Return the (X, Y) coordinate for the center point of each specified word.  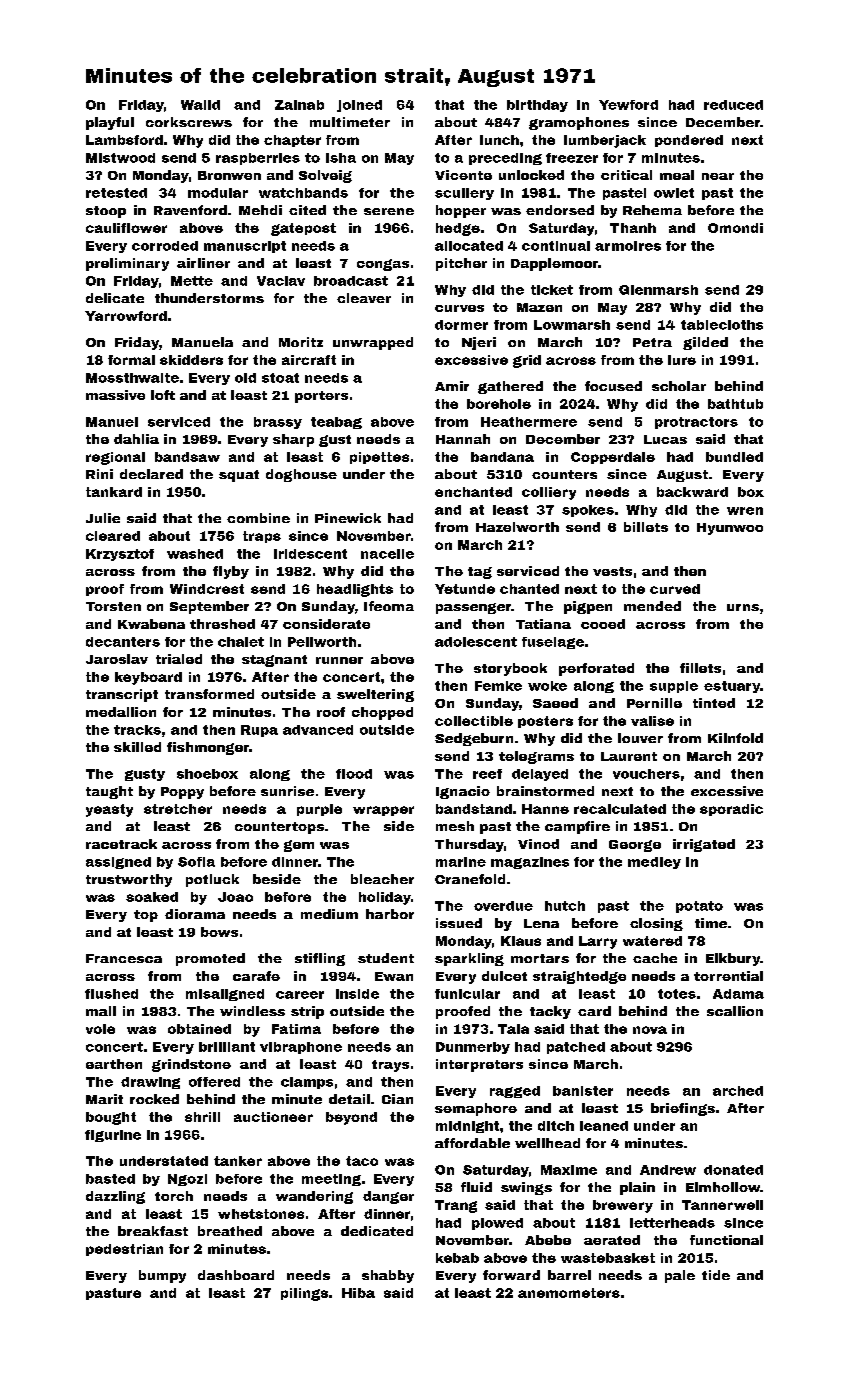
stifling (320, 959)
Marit (104, 1099)
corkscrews (189, 122)
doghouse (301, 475)
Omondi (735, 228)
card (594, 1011)
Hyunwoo (730, 529)
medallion (121, 712)
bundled (734, 457)
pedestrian (124, 1250)
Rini (99, 474)
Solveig (325, 176)
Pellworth (322, 642)
